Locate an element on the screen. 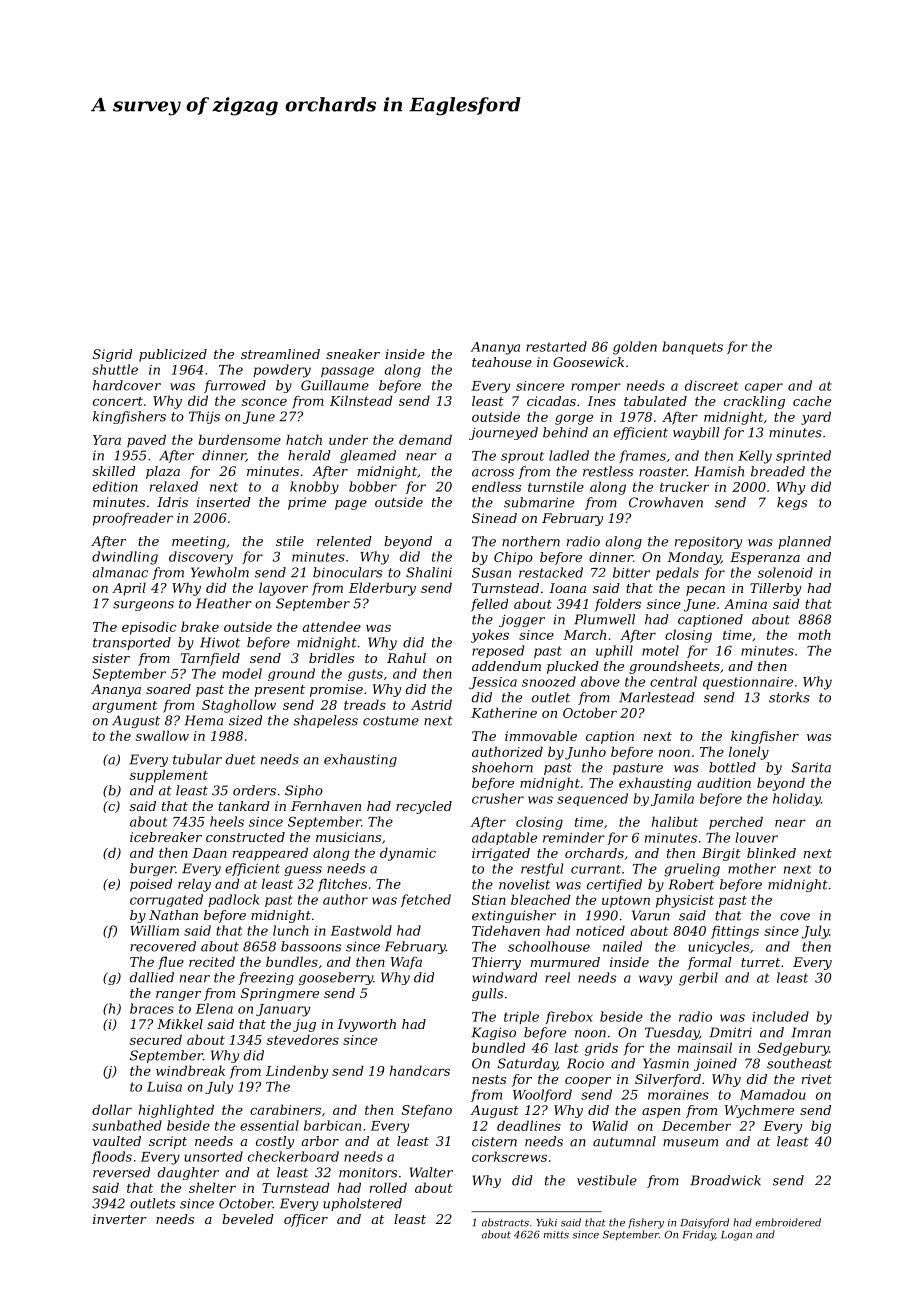  southeast is located at coordinates (799, 1063).
